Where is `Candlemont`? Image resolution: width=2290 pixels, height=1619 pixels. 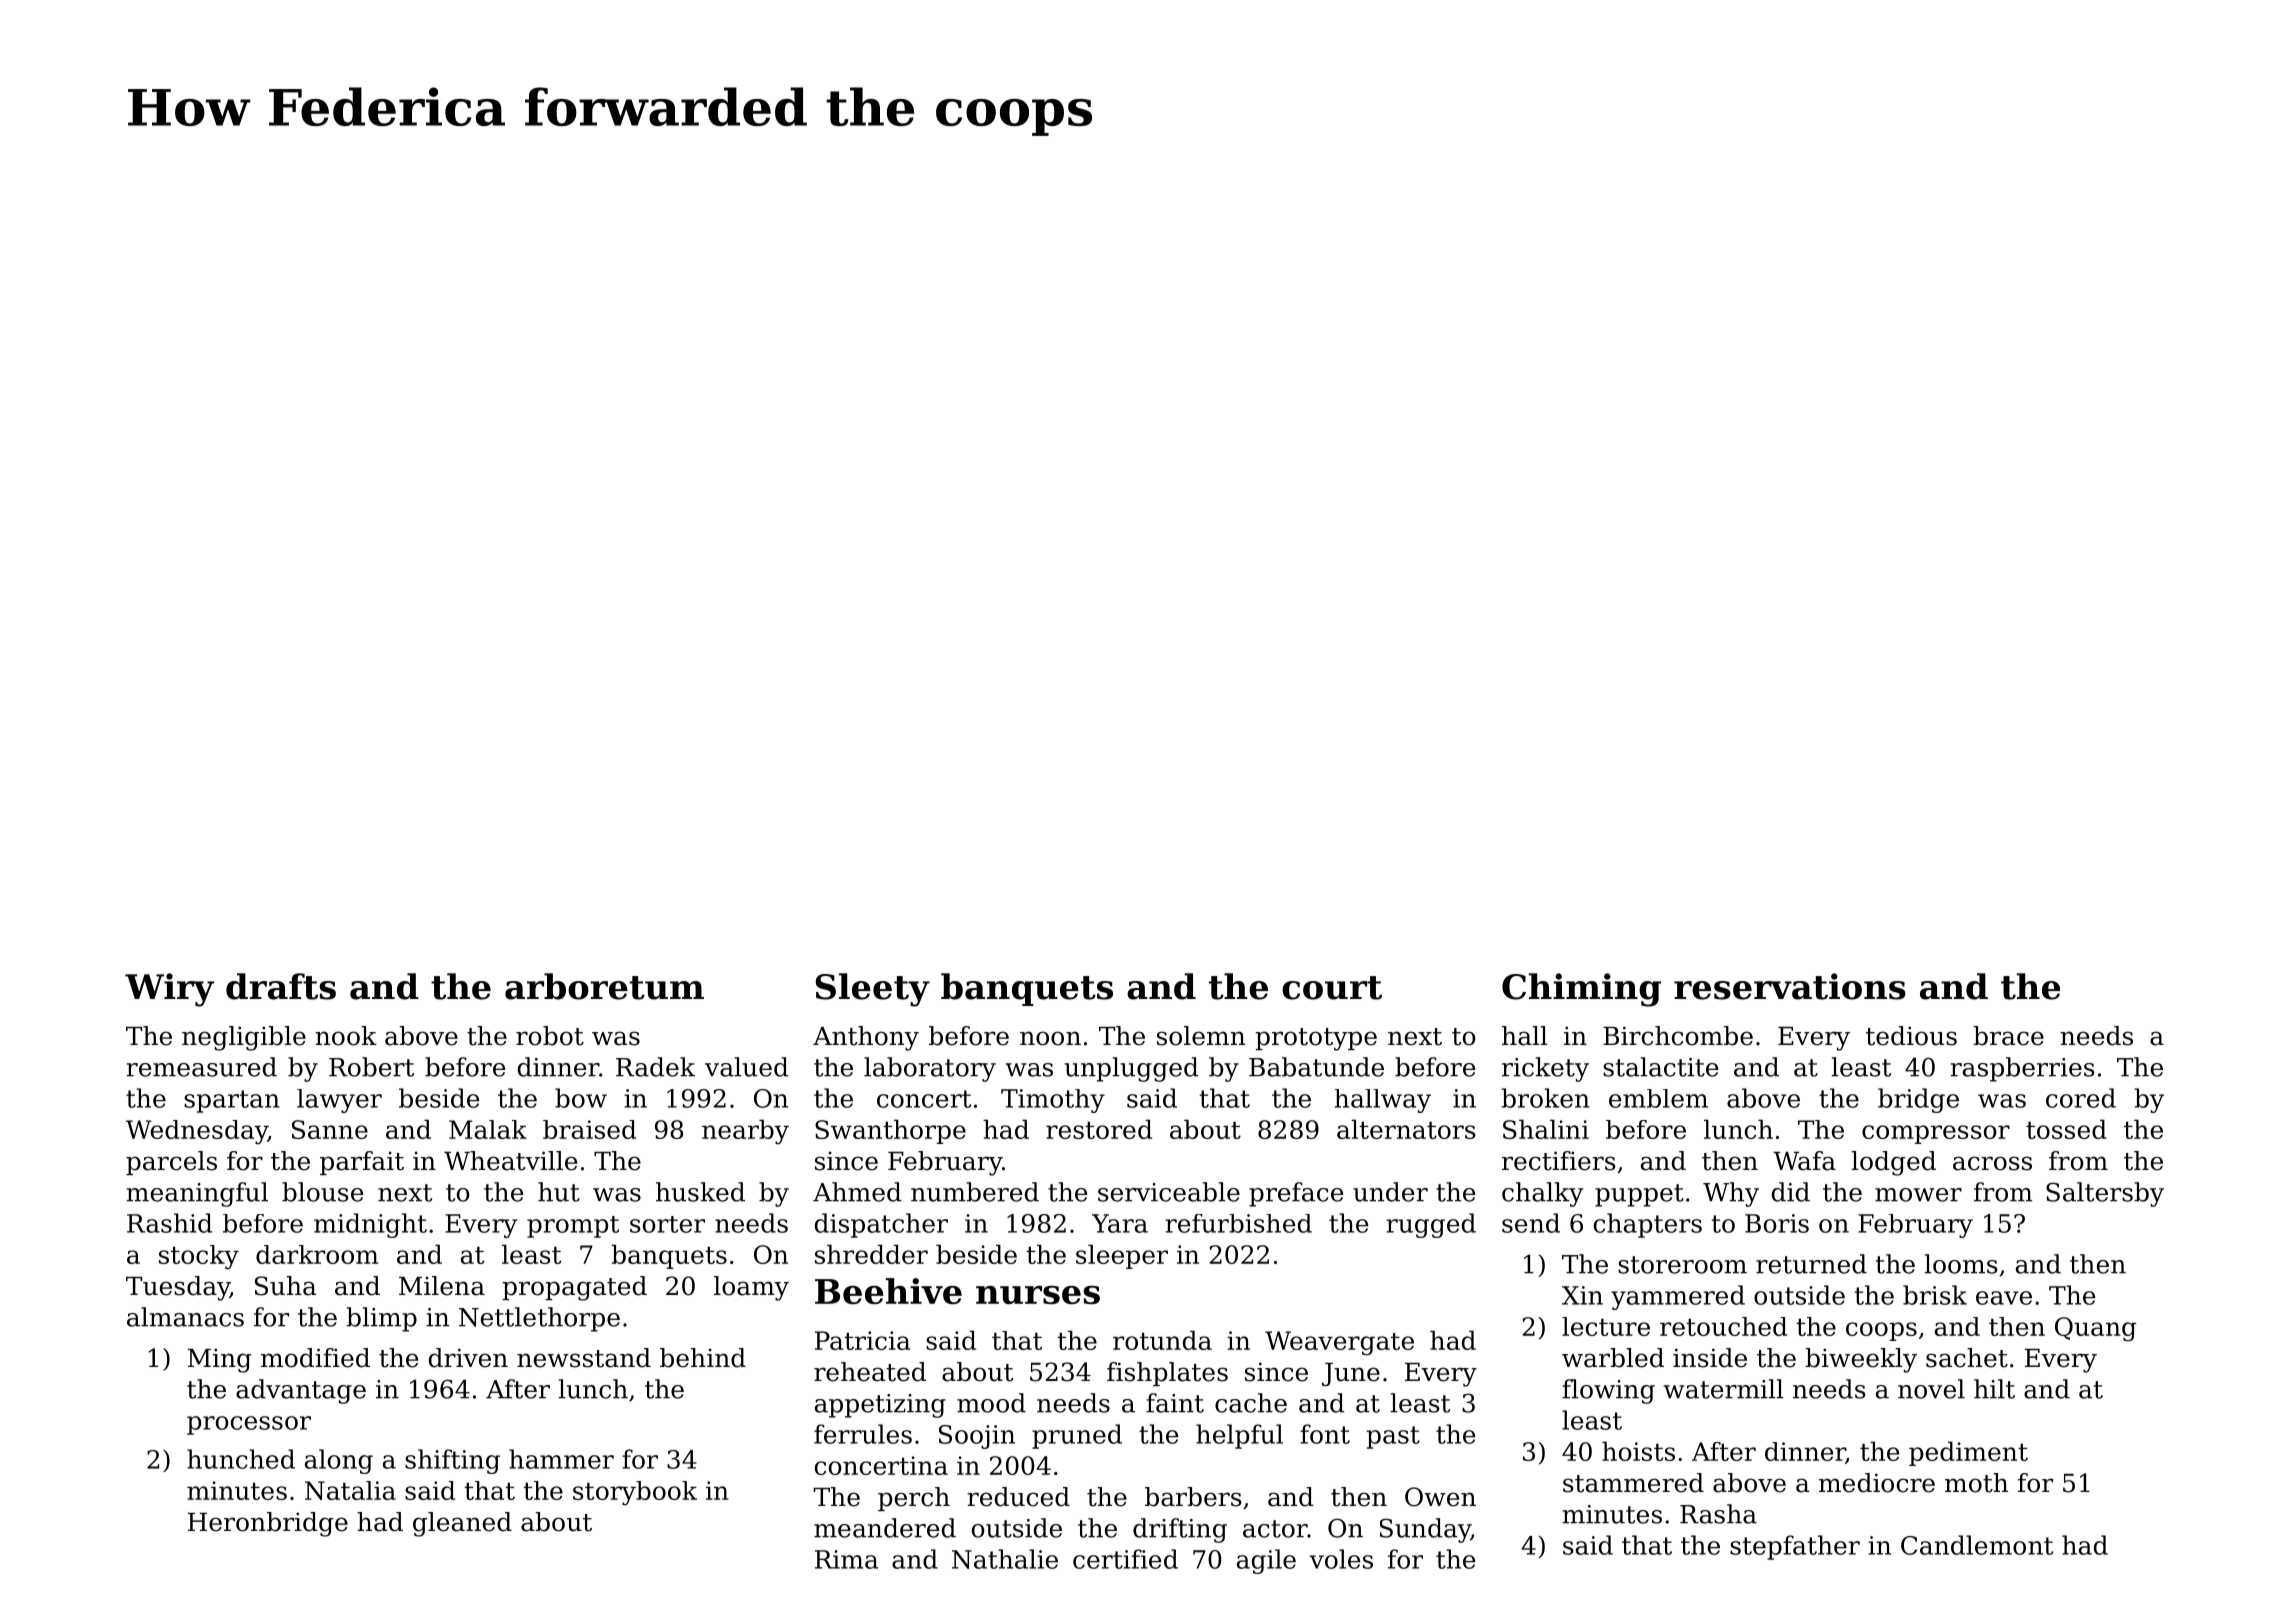
Candlemont is located at coordinates (1977, 1545).
